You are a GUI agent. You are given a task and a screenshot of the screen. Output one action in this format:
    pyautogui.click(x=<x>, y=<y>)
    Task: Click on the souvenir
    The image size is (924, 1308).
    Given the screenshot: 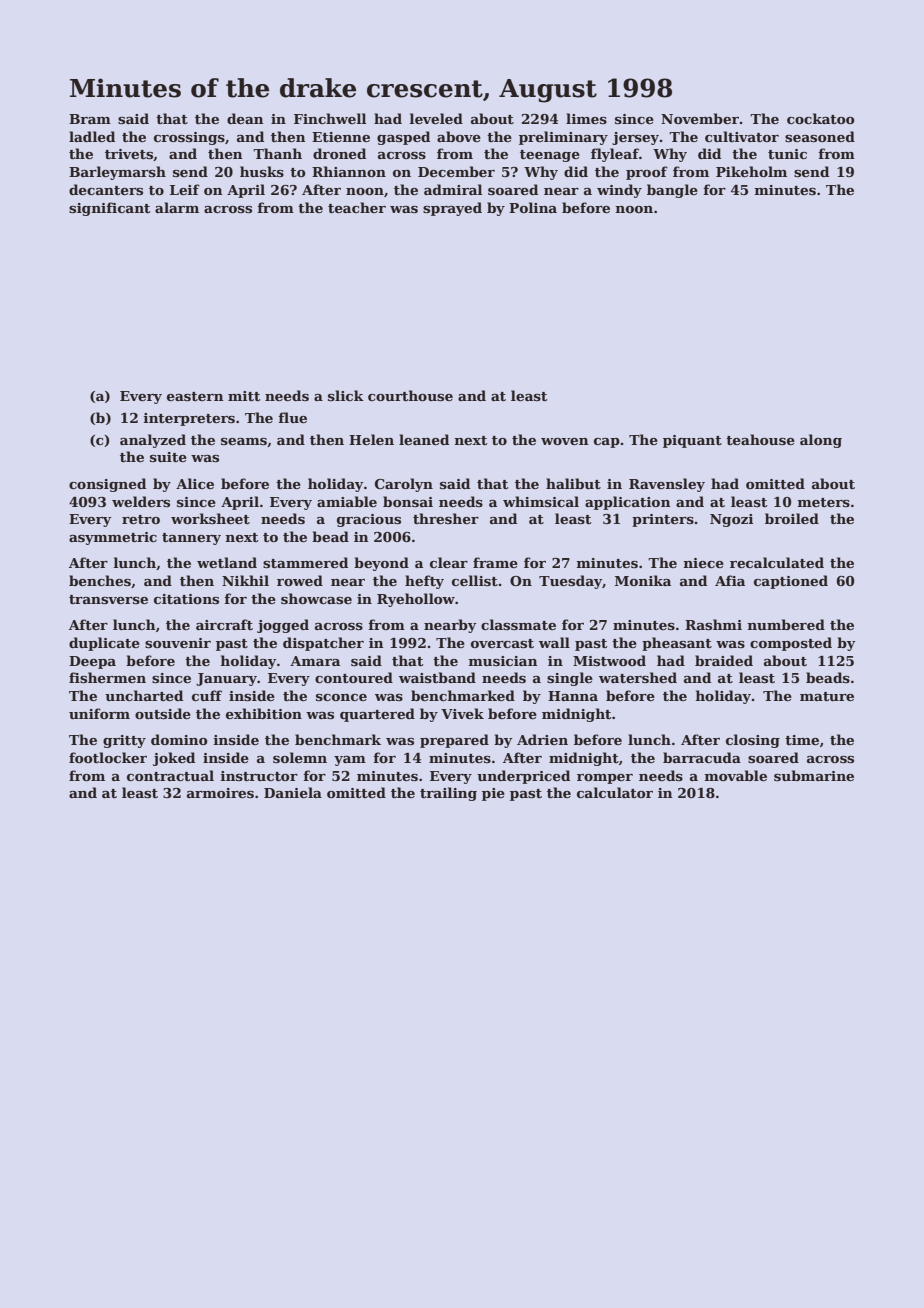 What is the action you would take?
    pyautogui.click(x=178, y=643)
